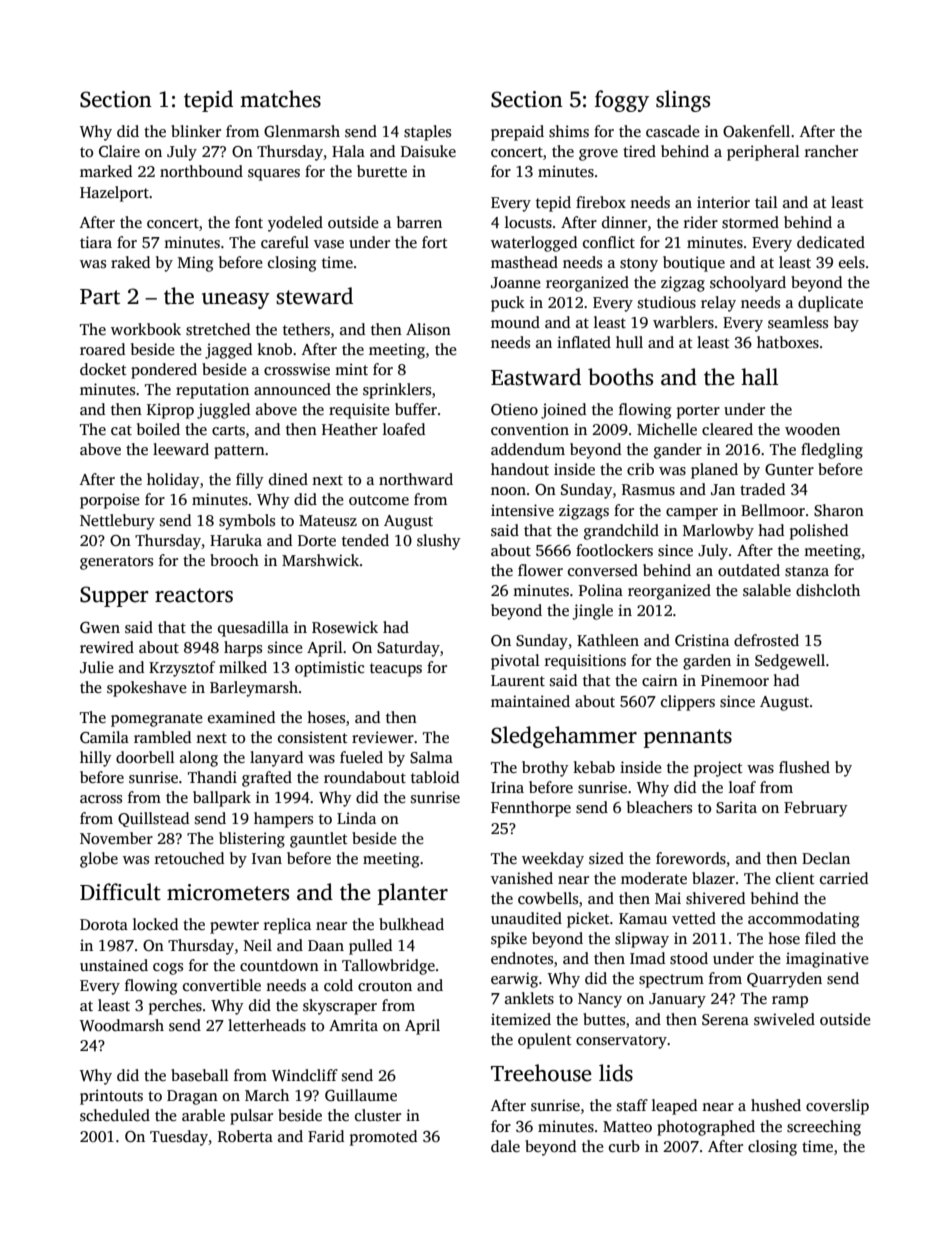 This screenshot has height=1233, width=952. What do you see at coordinates (622, 101) in the screenshot?
I see `foggy` at bounding box center [622, 101].
